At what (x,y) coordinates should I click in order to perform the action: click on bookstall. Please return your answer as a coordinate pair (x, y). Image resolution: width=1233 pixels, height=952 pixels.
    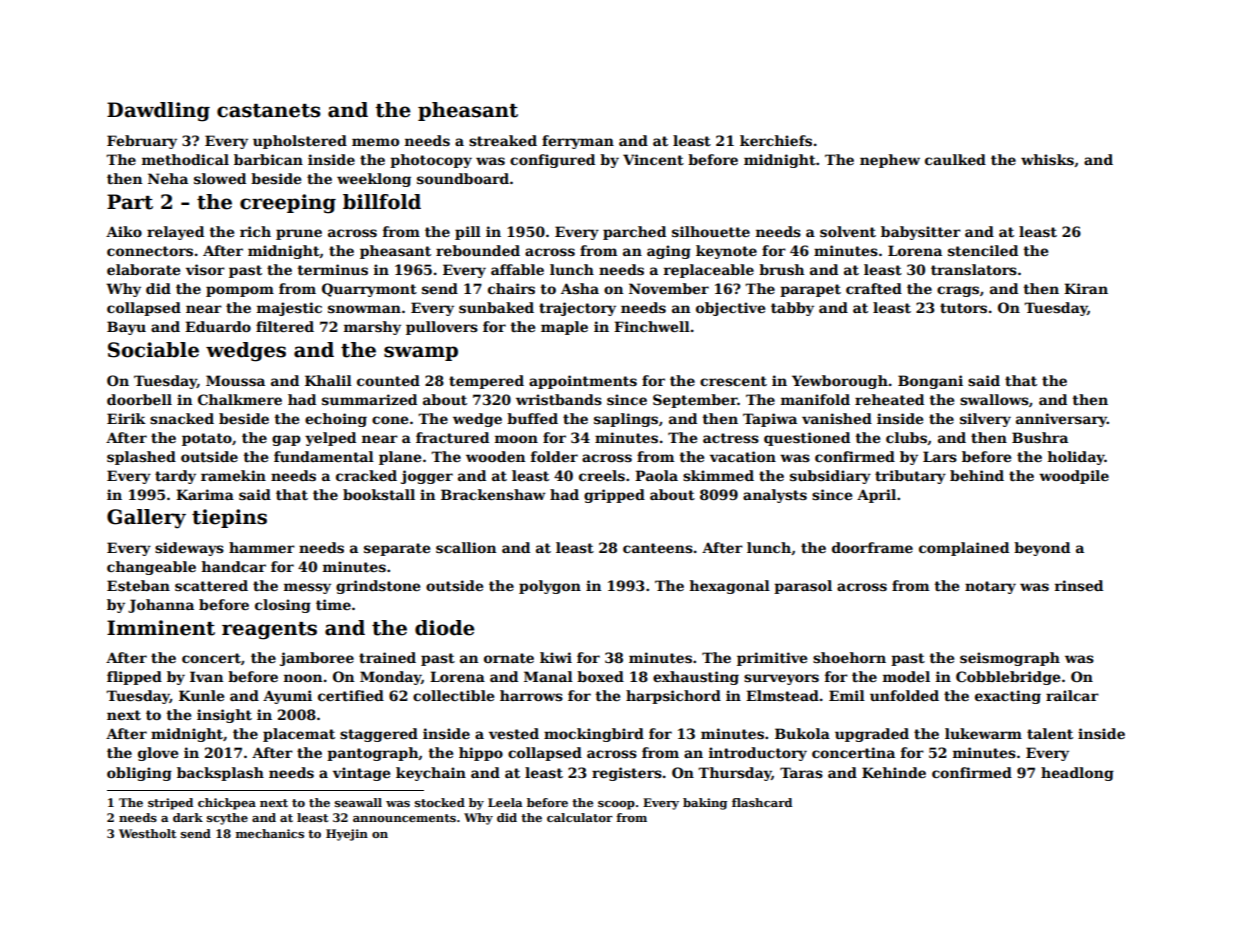
    Looking at the image, I should click on (379, 494).
